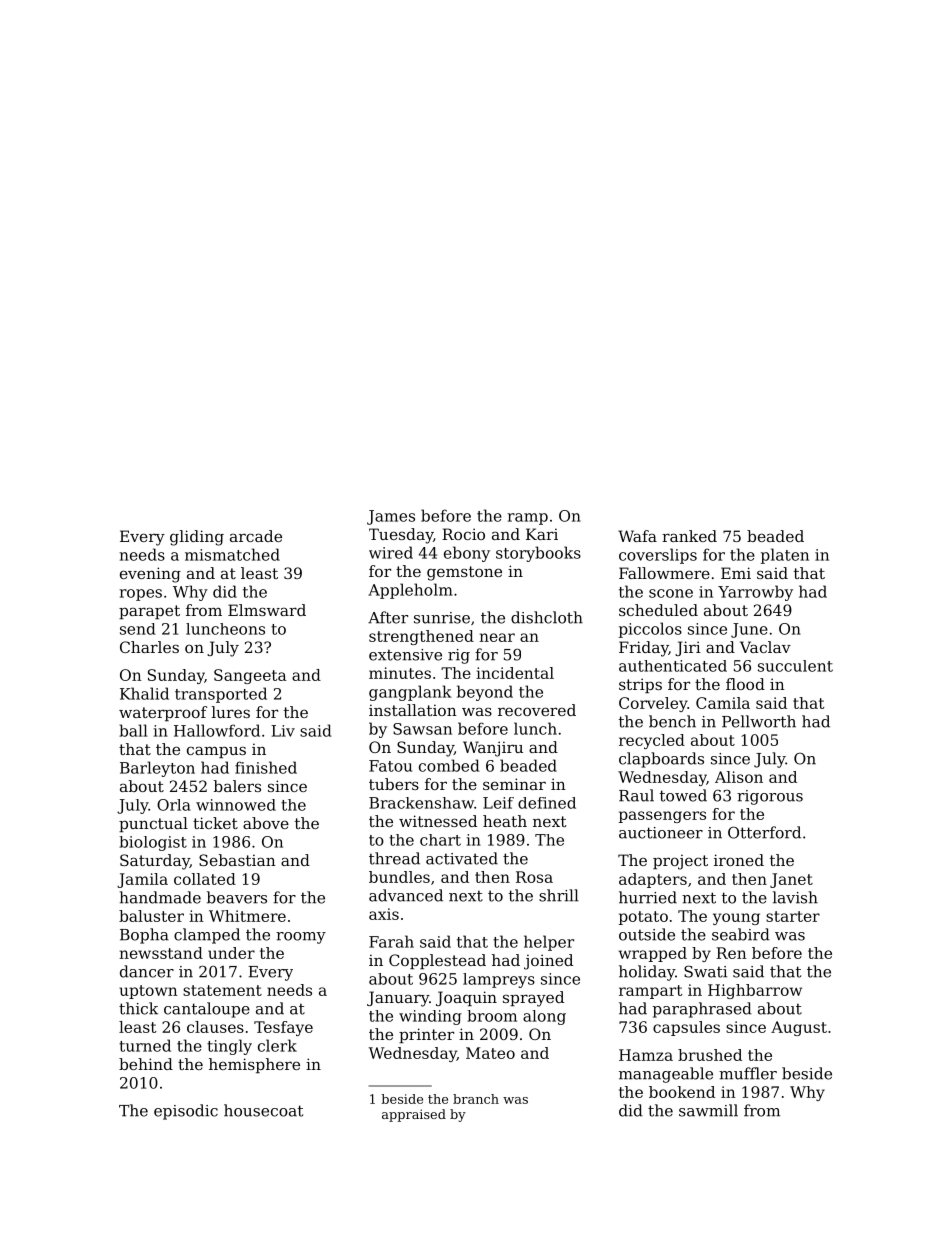 The image size is (952, 1233). I want to click on storybooks, so click(538, 554).
